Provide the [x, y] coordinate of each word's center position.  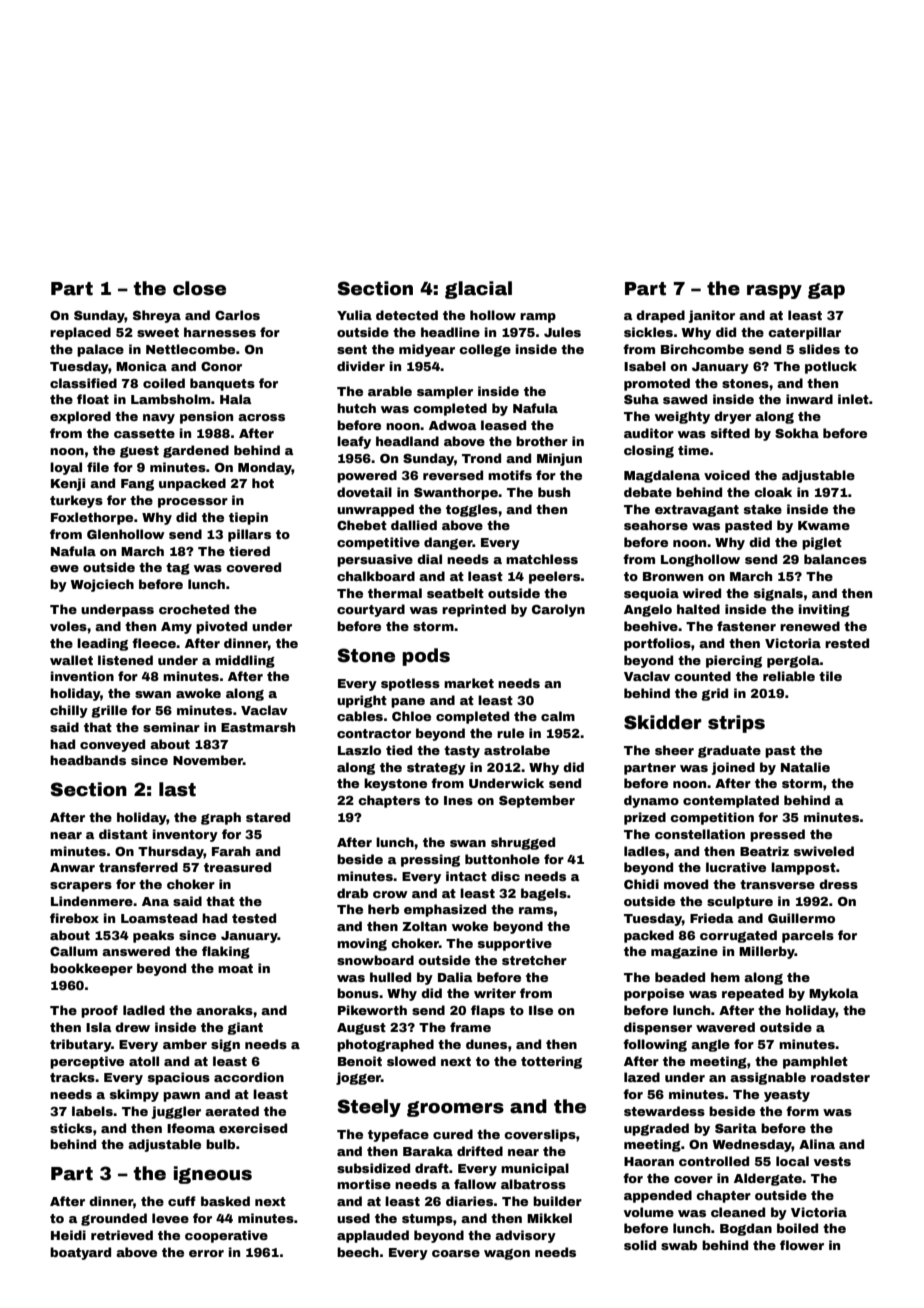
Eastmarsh [258, 727]
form [802, 1111]
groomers [455, 1109]
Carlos [237, 315]
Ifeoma [191, 1128]
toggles [472, 510]
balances [835, 559]
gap [826, 291]
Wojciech [102, 585]
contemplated [731, 801]
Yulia [354, 315]
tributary [80, 1045]
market [469, 683]
